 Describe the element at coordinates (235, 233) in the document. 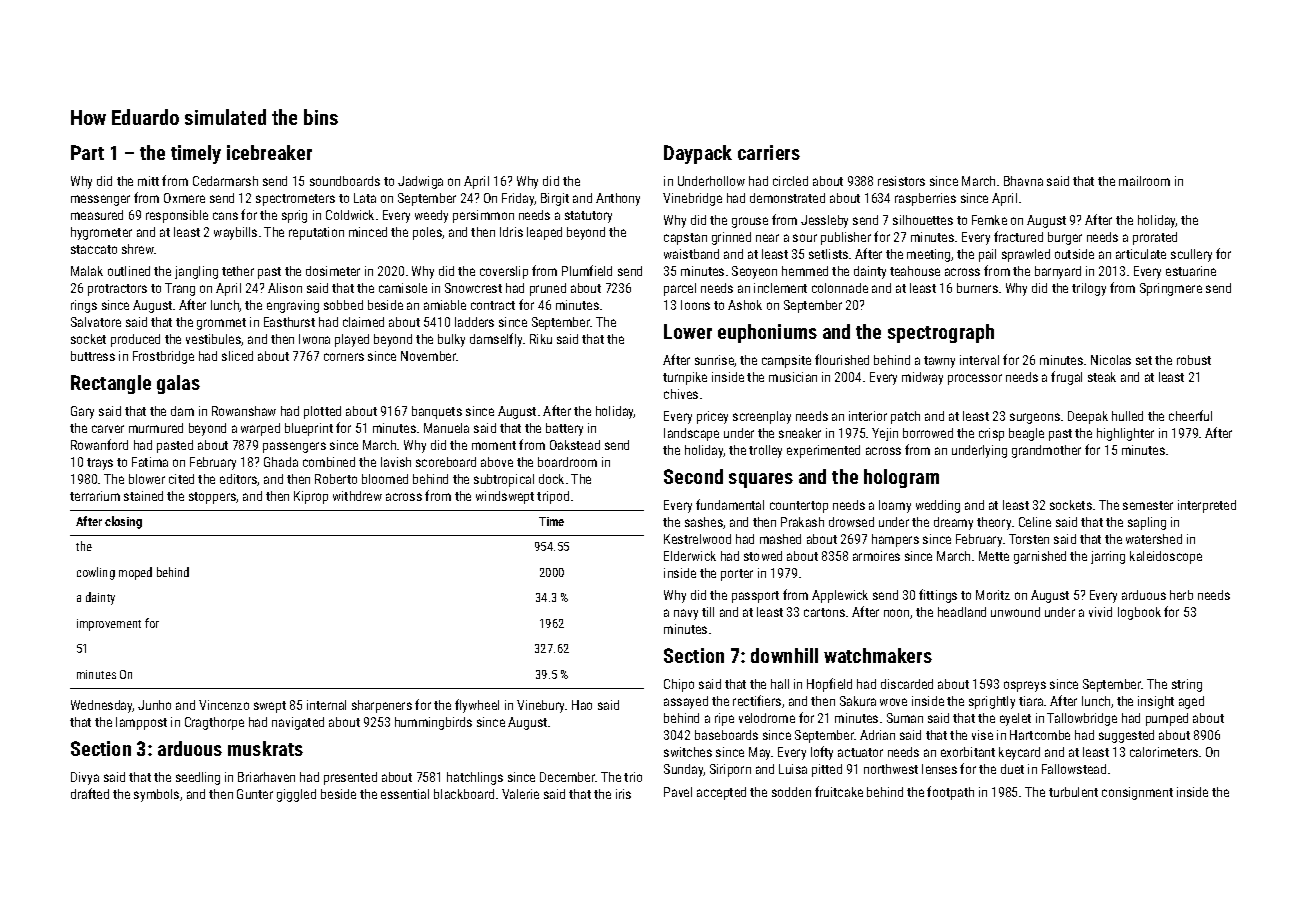

I see `waybills` at that location.
